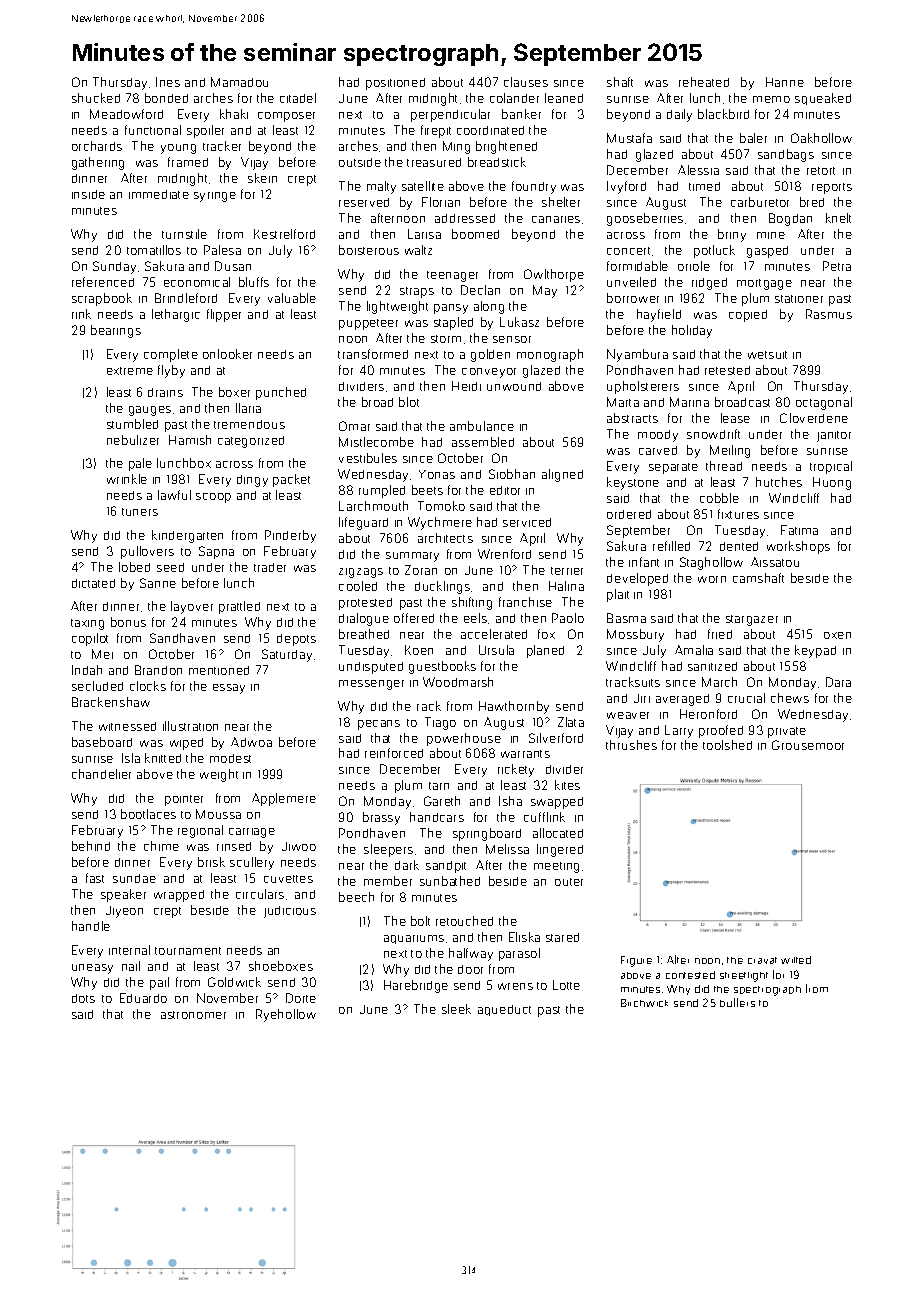  I want to click on Alessia, so click(698, 170).
